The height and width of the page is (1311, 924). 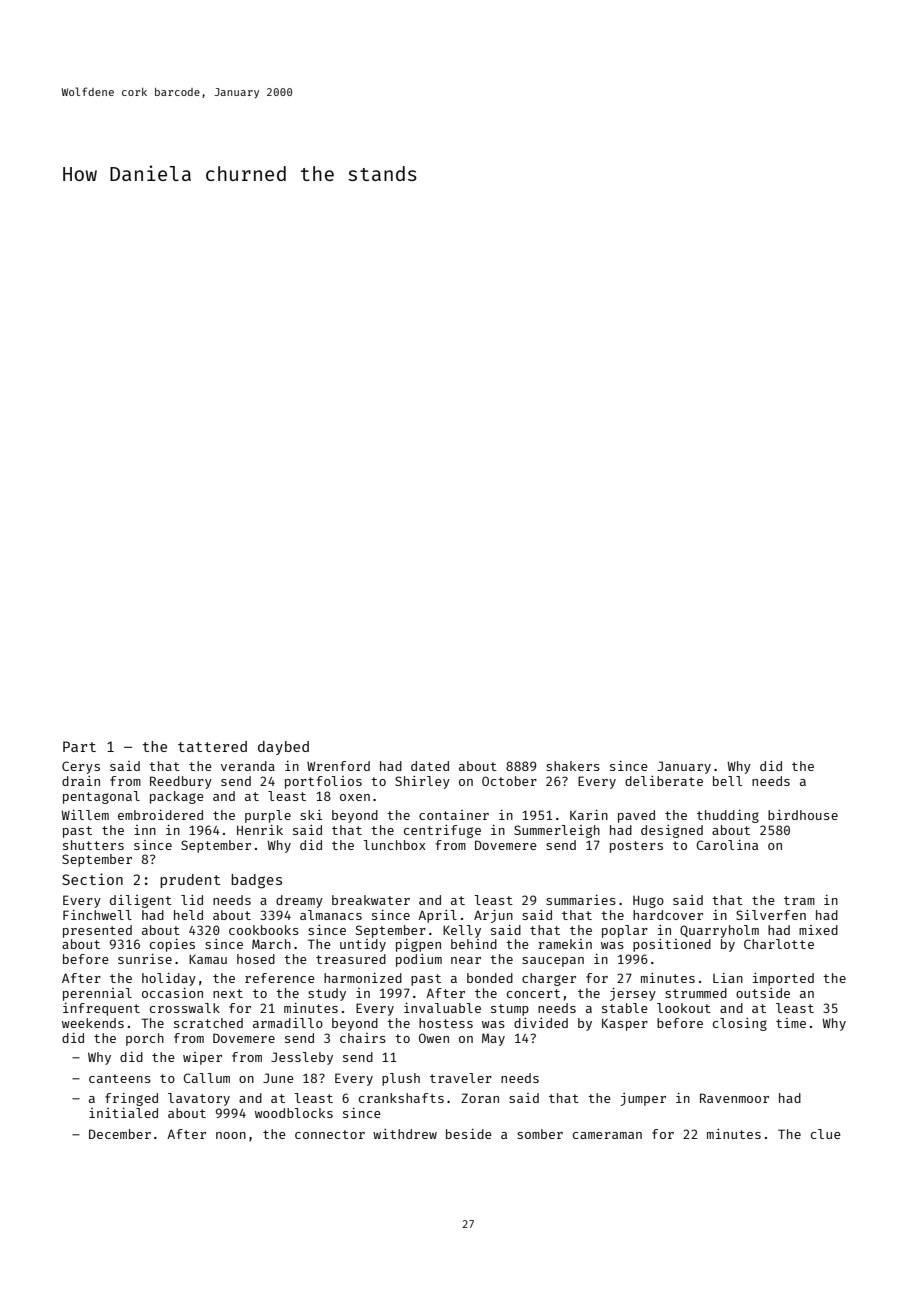 I want to click on Reedbury, so click(x=181, y=782).
